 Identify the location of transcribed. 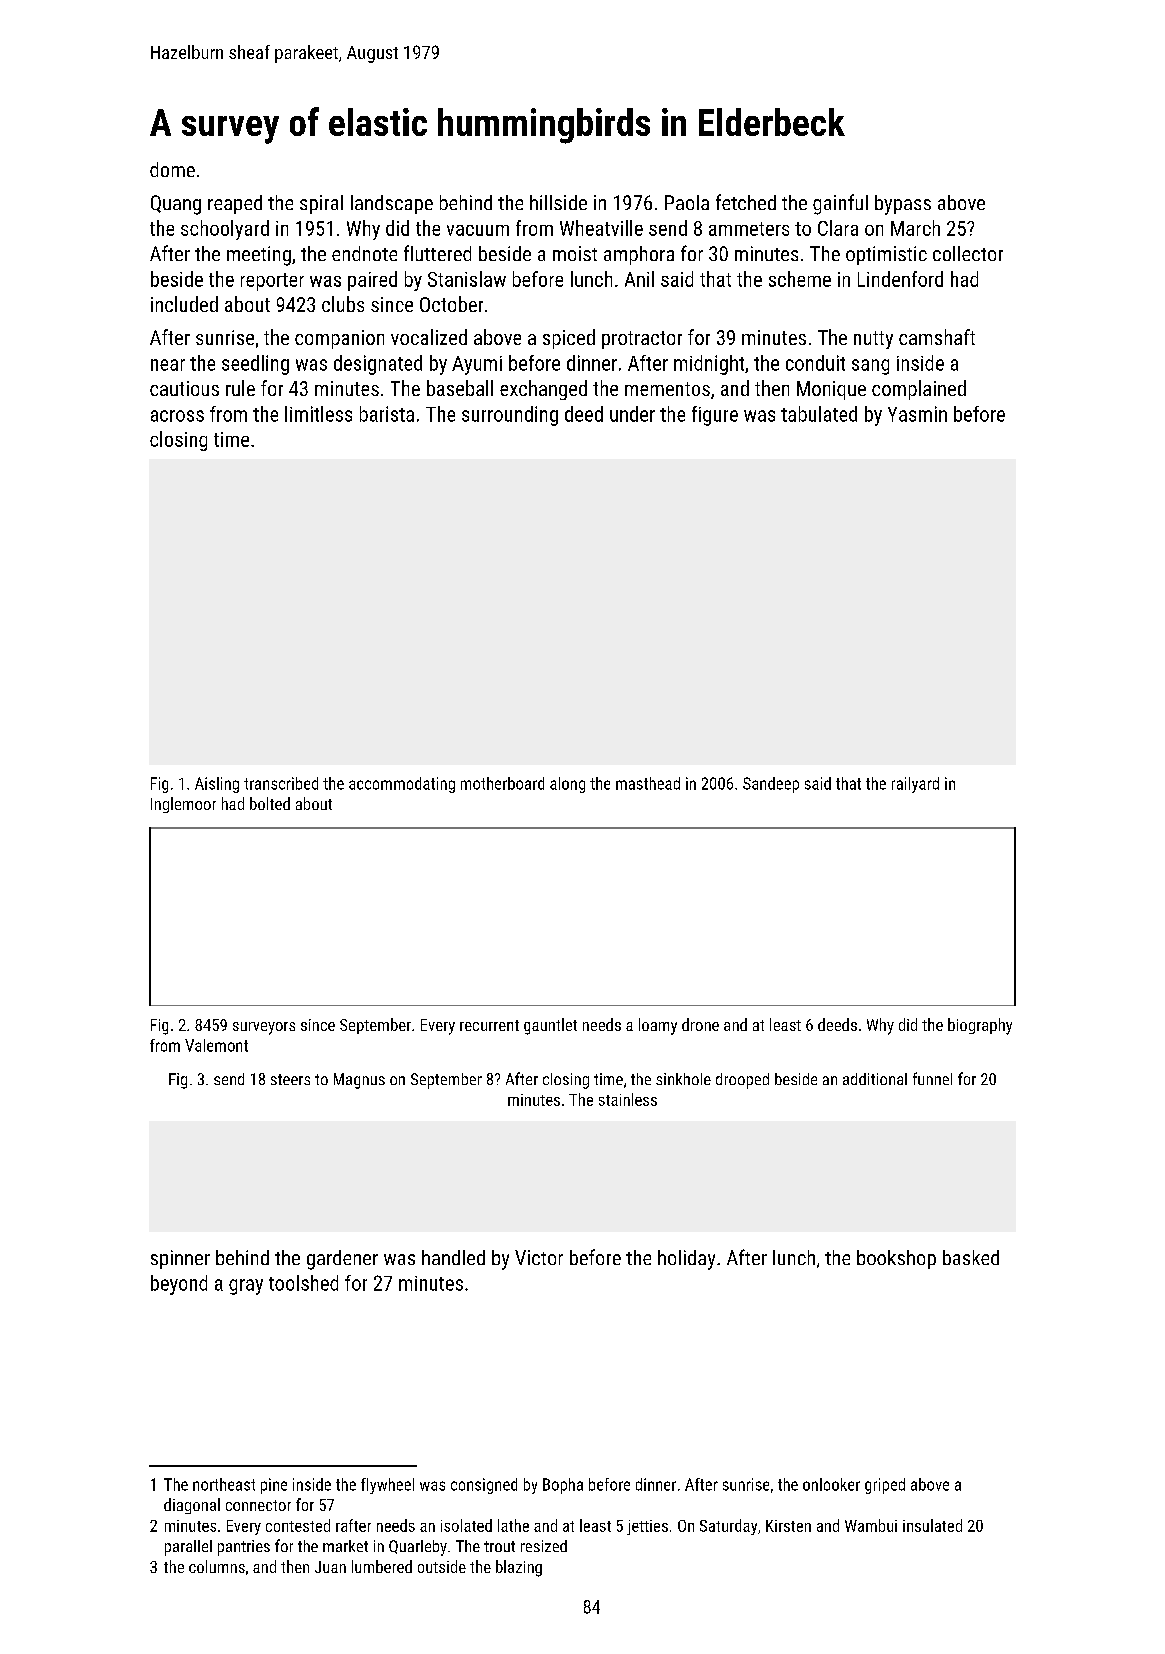
(281, 783).
